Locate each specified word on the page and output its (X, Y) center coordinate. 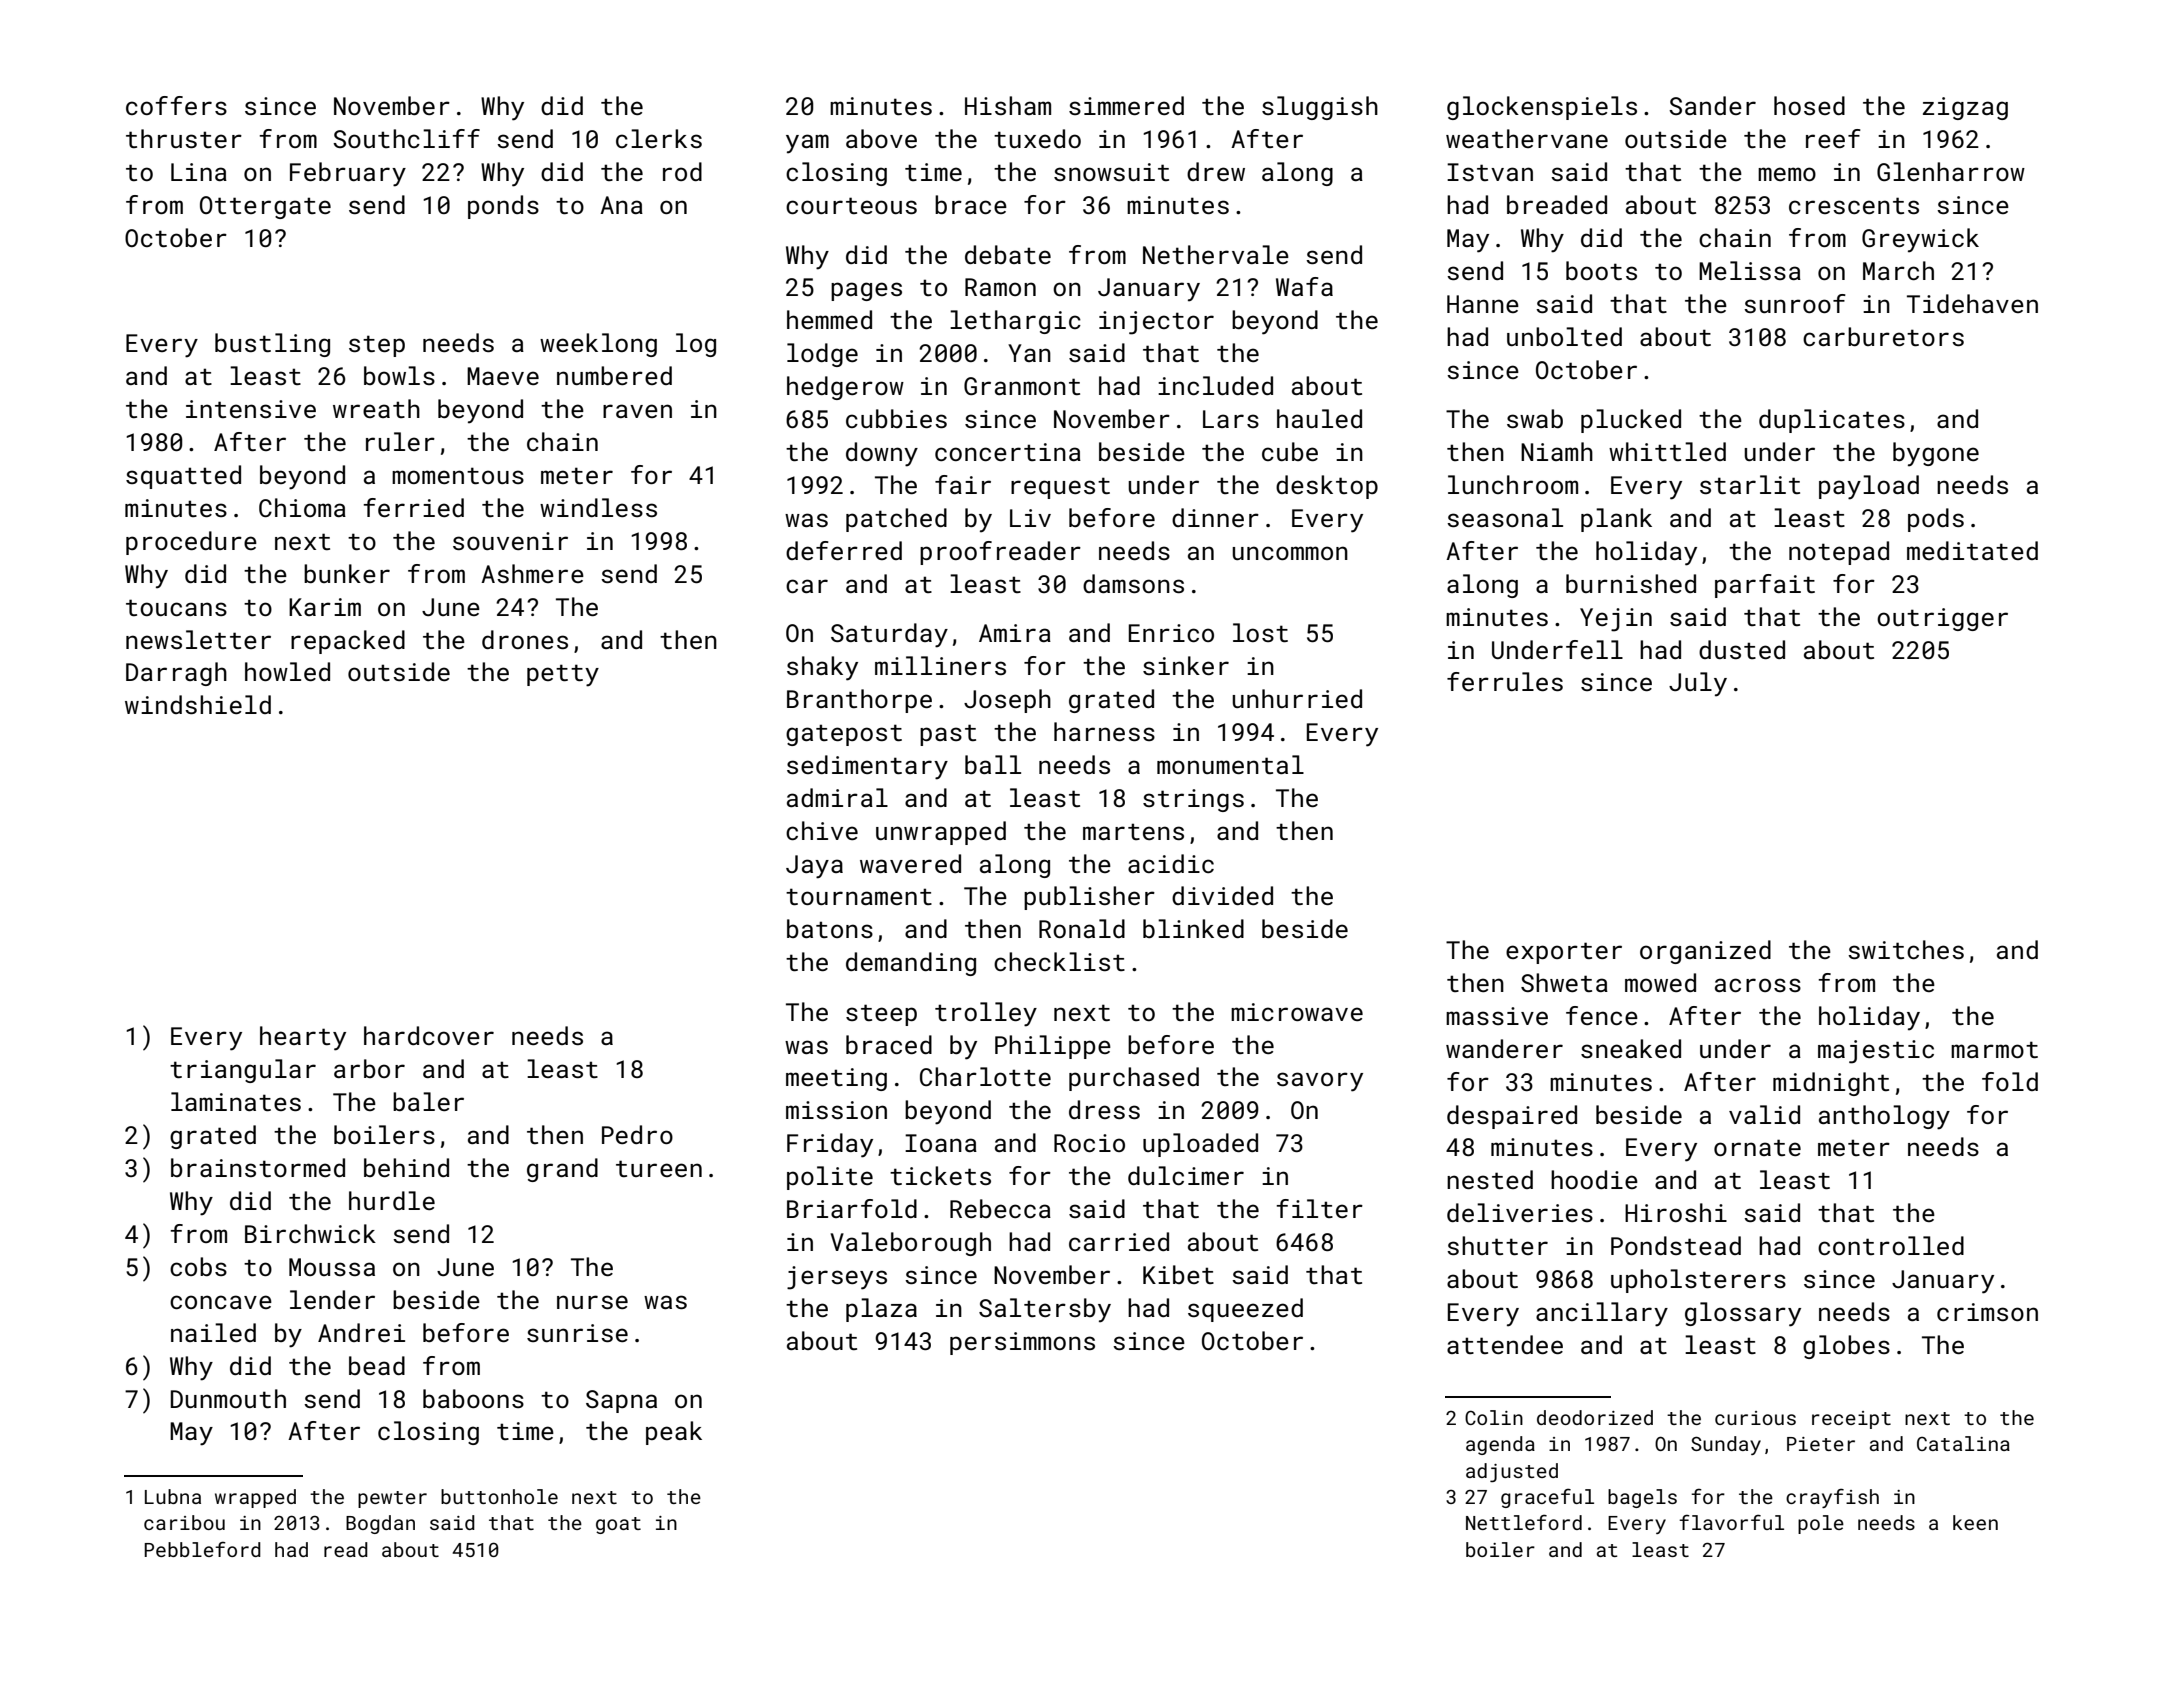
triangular (243, 1071)
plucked (1631, 421)
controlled (1891, 1245)
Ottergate (265, 207)
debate (1008, 254)
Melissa (1750, 270)
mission (836, 1110)
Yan (1029, 353)
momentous (458, 475)
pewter (392, 1499)
